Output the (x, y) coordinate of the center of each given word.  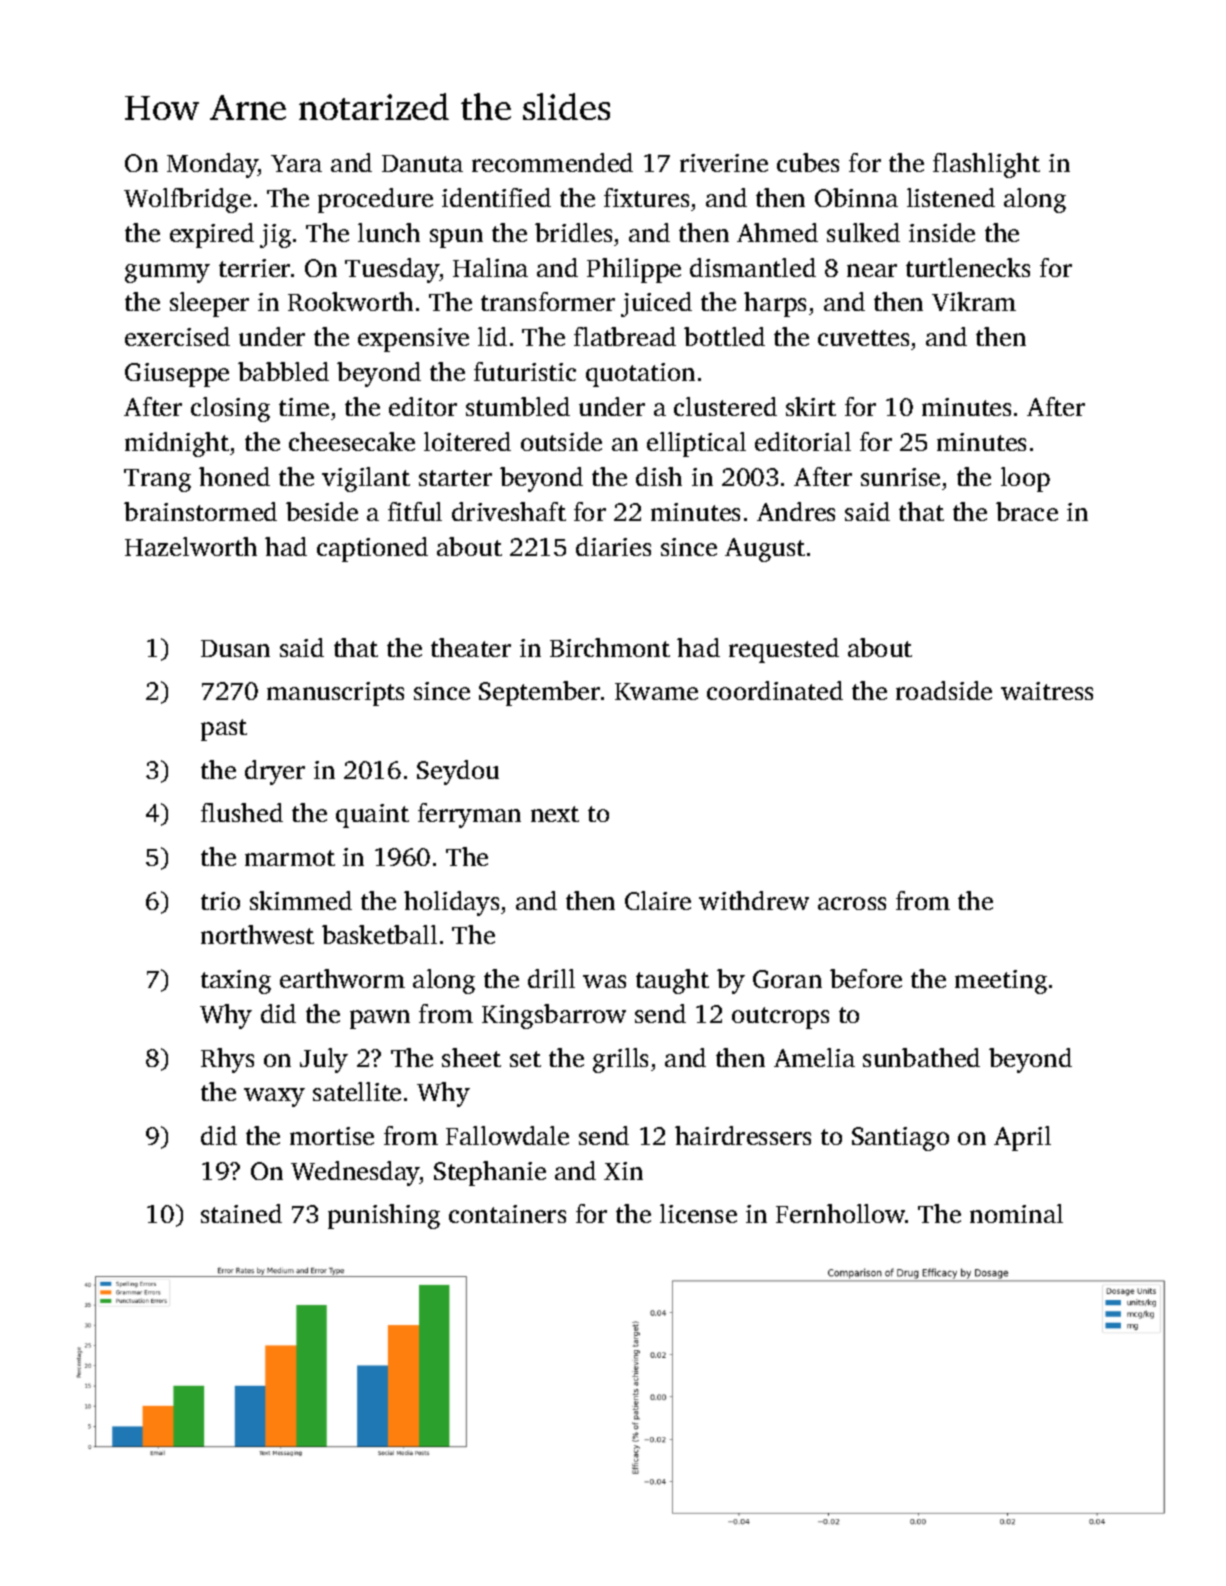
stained (241, 1213)
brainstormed (200, 511)
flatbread (625, 336)
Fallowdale (507, 1135)
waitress (1047, 691)
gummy (167, 273)
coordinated (775, 690)
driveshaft (509, 511)
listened (951, 197)
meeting (1001, 982)
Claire (658, 900)
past (224, 730)
